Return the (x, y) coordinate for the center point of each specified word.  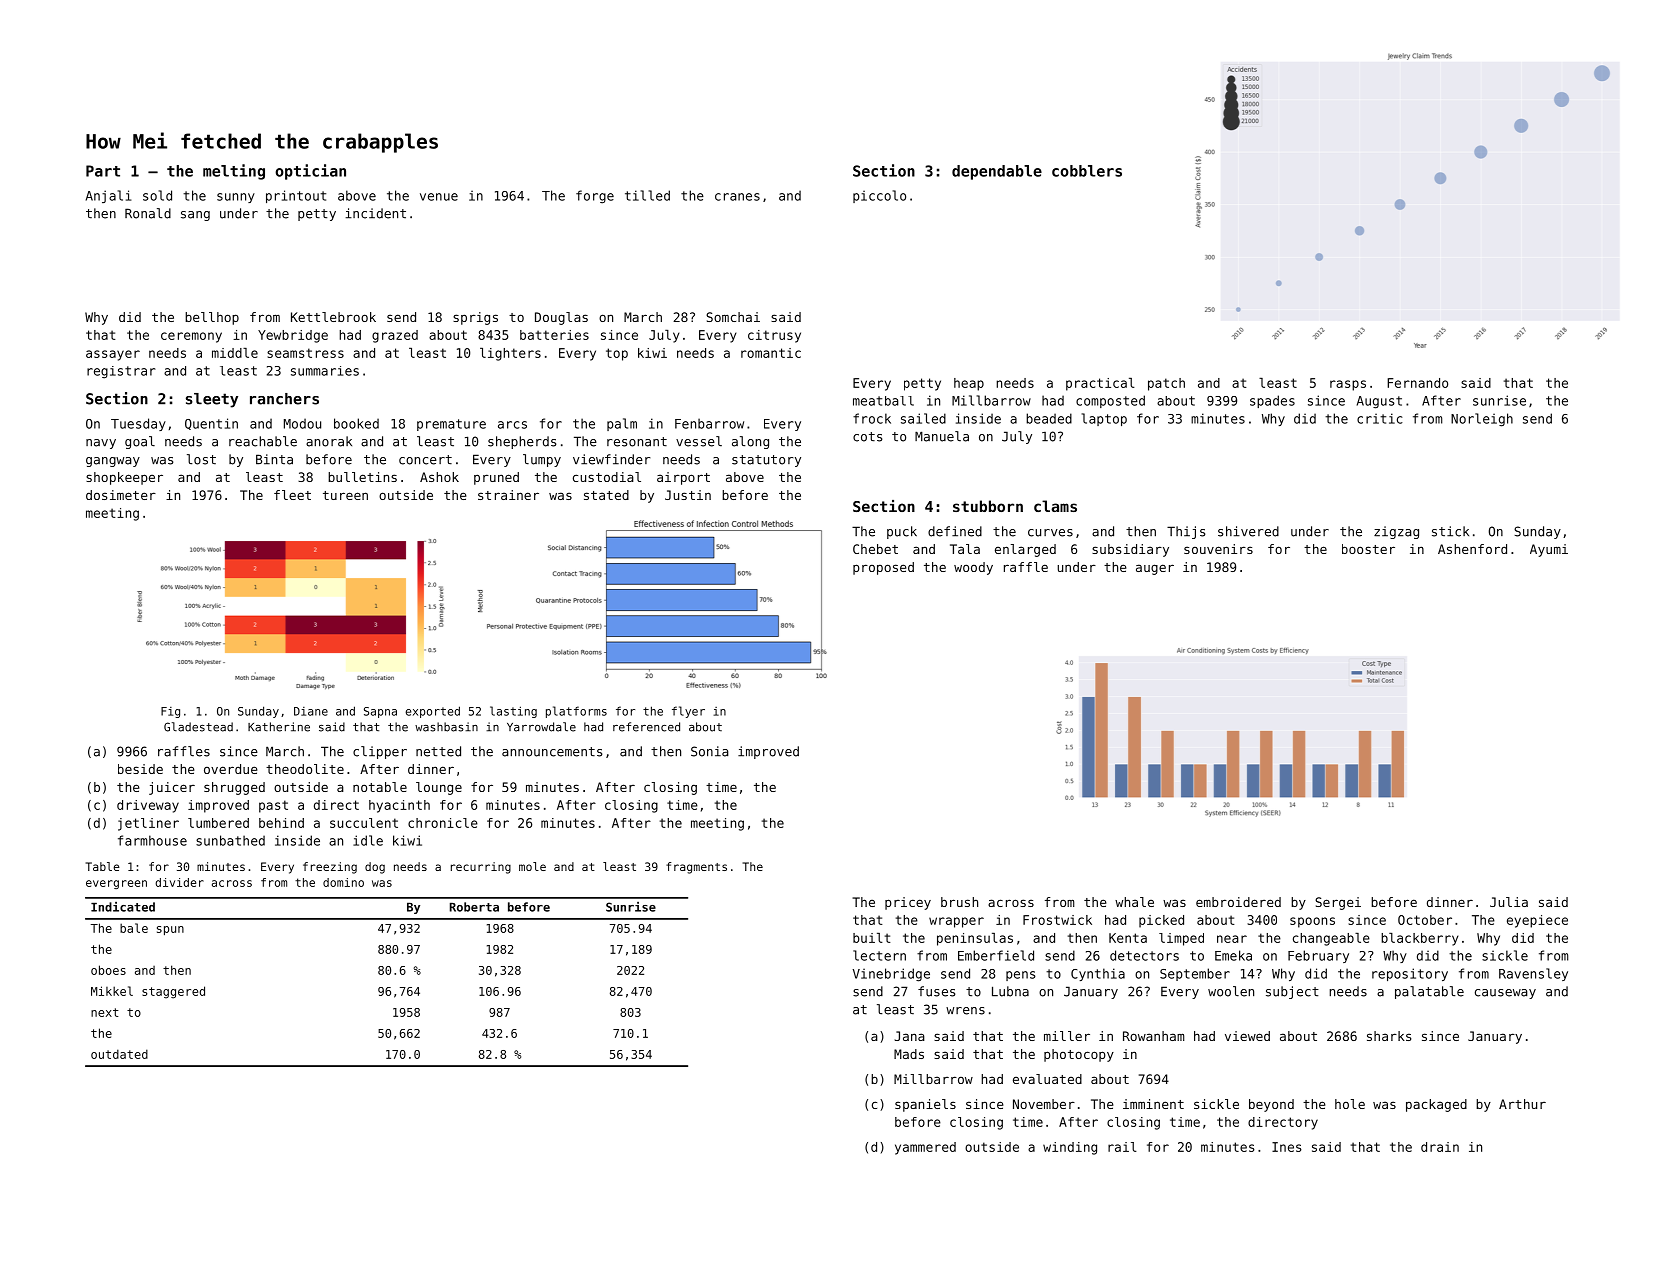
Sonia (710, 751)
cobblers (1087, 171)
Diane (311, 711)
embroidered (1238, 902)
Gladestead (198, 727)
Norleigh (1482, 420)
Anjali (108, 196)
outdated (119, 1054)
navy (101, 444)
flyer (688, 712)
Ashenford (1472, 549)
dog (375, 868)
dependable (997, 172)
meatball (883, 401)
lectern (879, 955)
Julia (1509, 902)
